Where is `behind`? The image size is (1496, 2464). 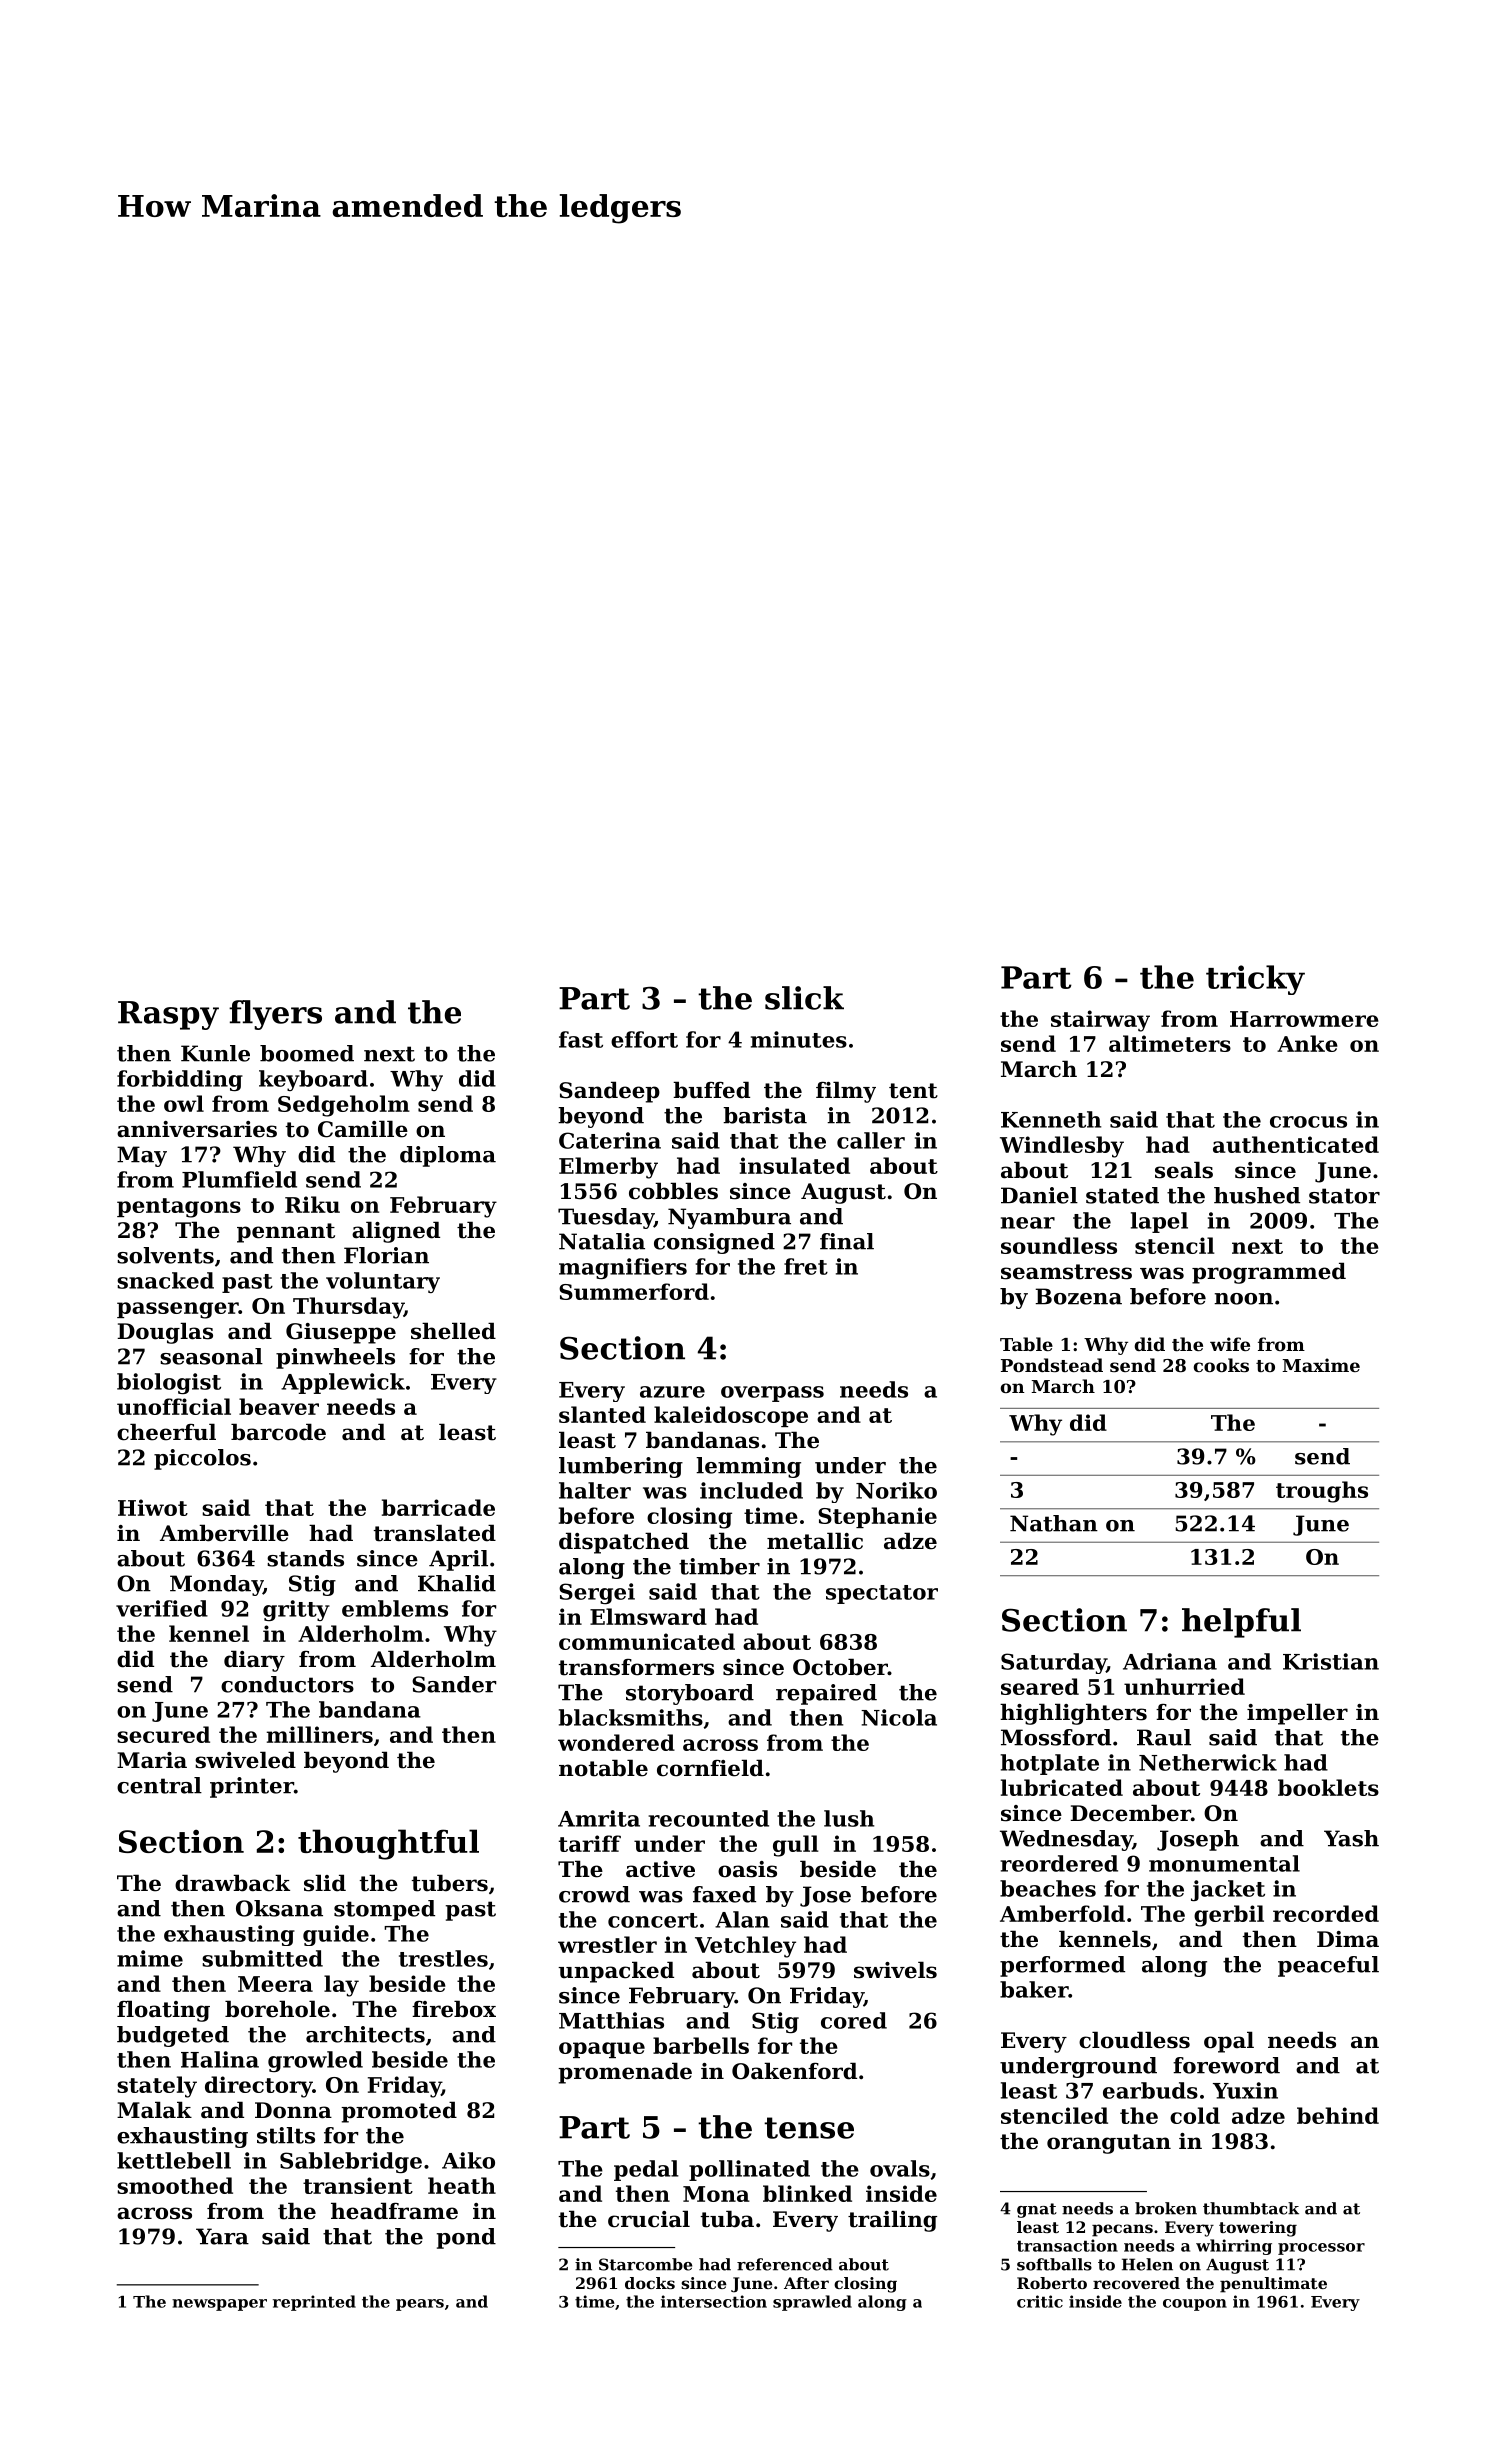 behind is located at coordinates (1338, 2115).
